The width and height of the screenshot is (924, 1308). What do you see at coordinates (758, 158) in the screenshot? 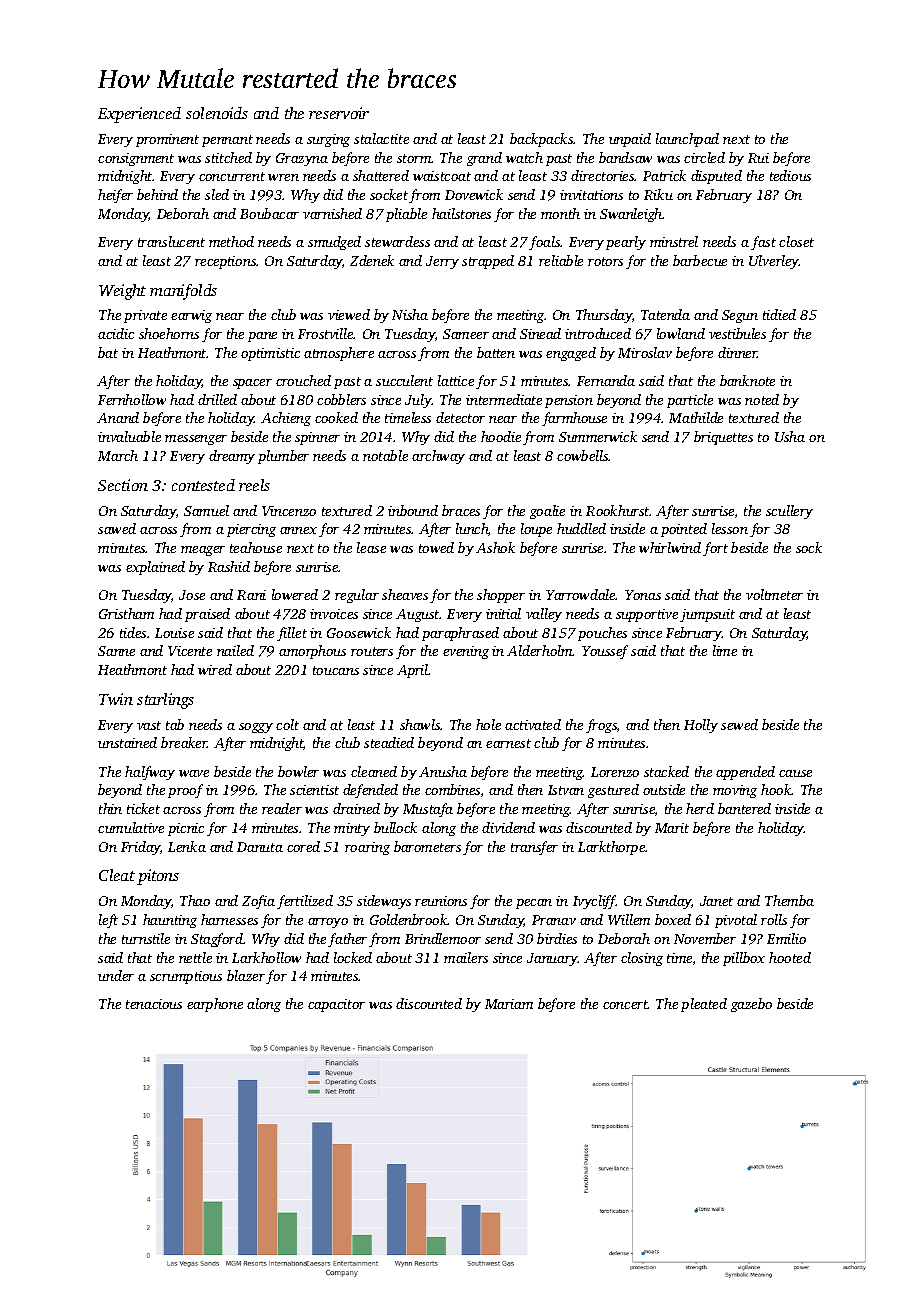
I see `Rui` at bounding box center [758, 158].
